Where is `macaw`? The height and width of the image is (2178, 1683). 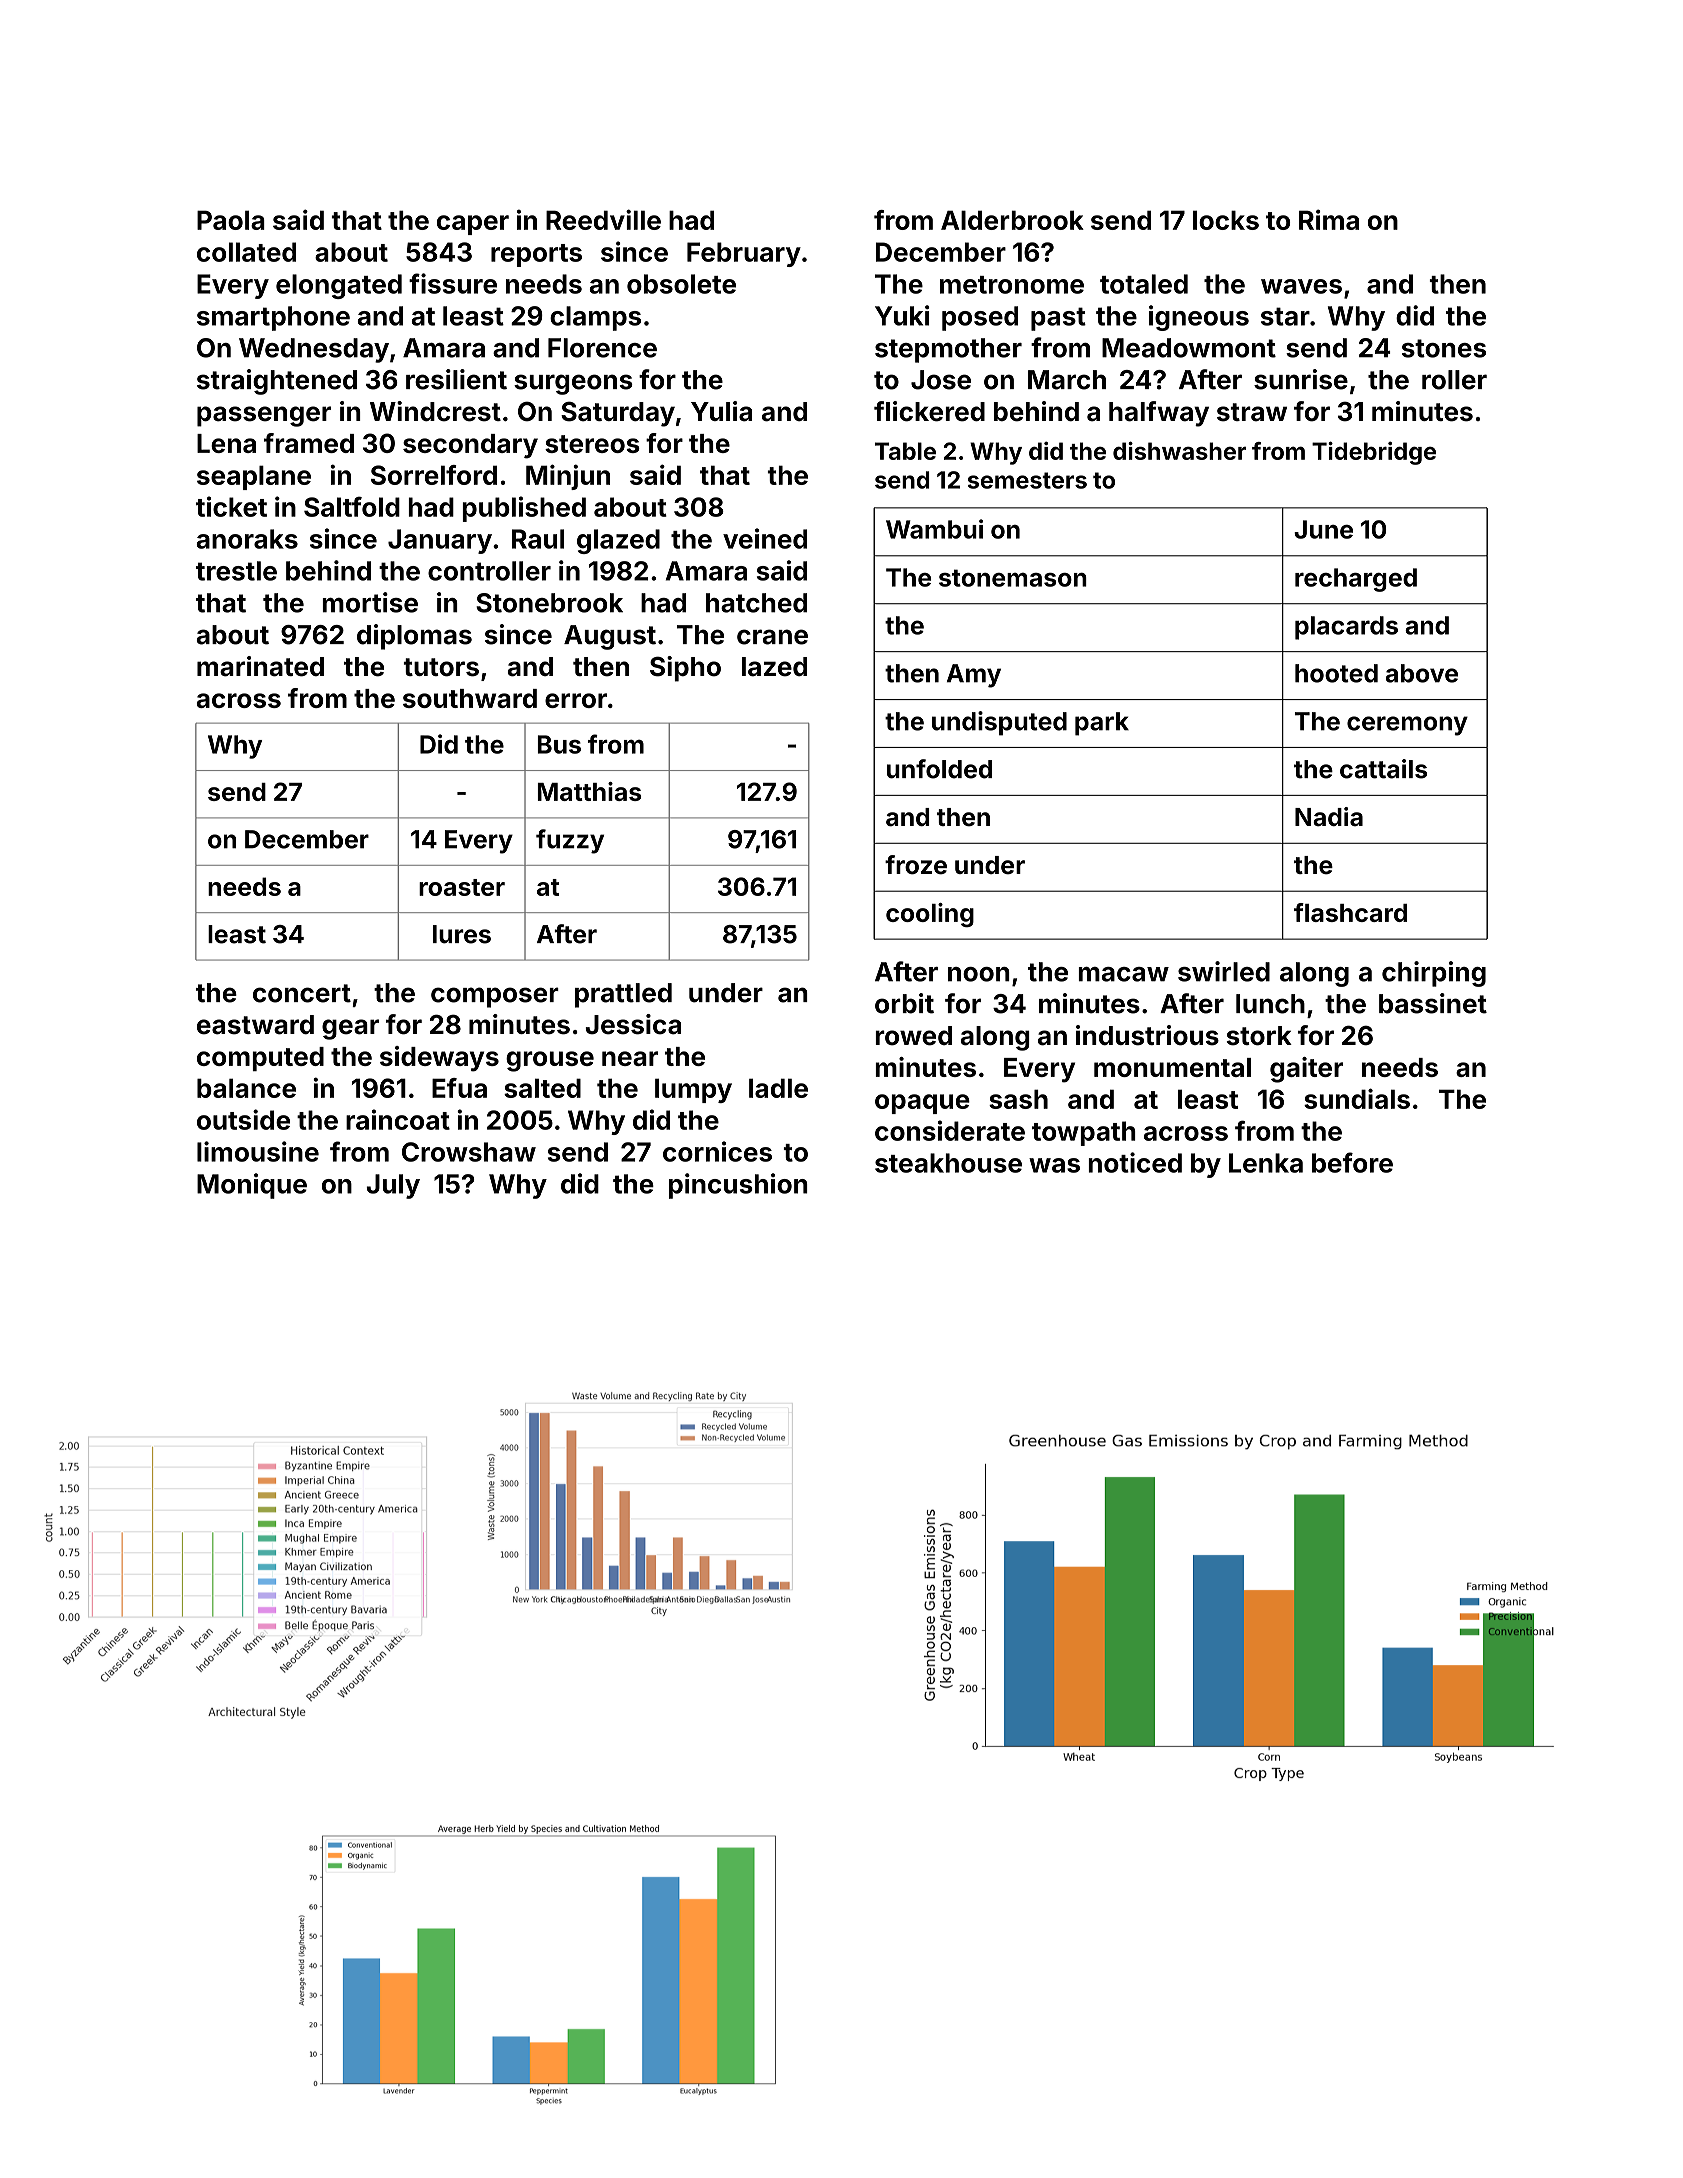 macaw is located at coordinates (1124, 974).
